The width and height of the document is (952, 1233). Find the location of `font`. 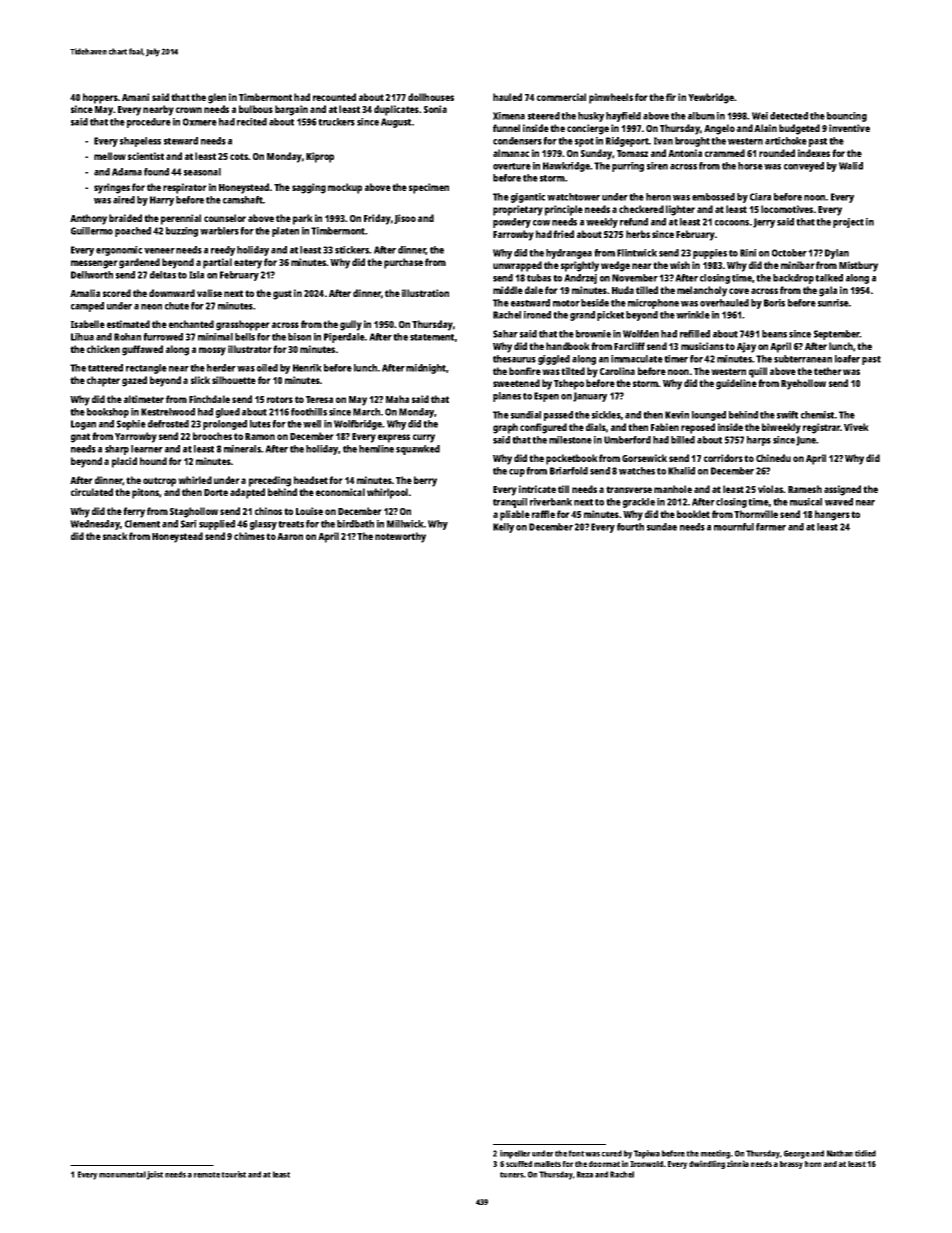

font is located at coordinates (576, 1153).
